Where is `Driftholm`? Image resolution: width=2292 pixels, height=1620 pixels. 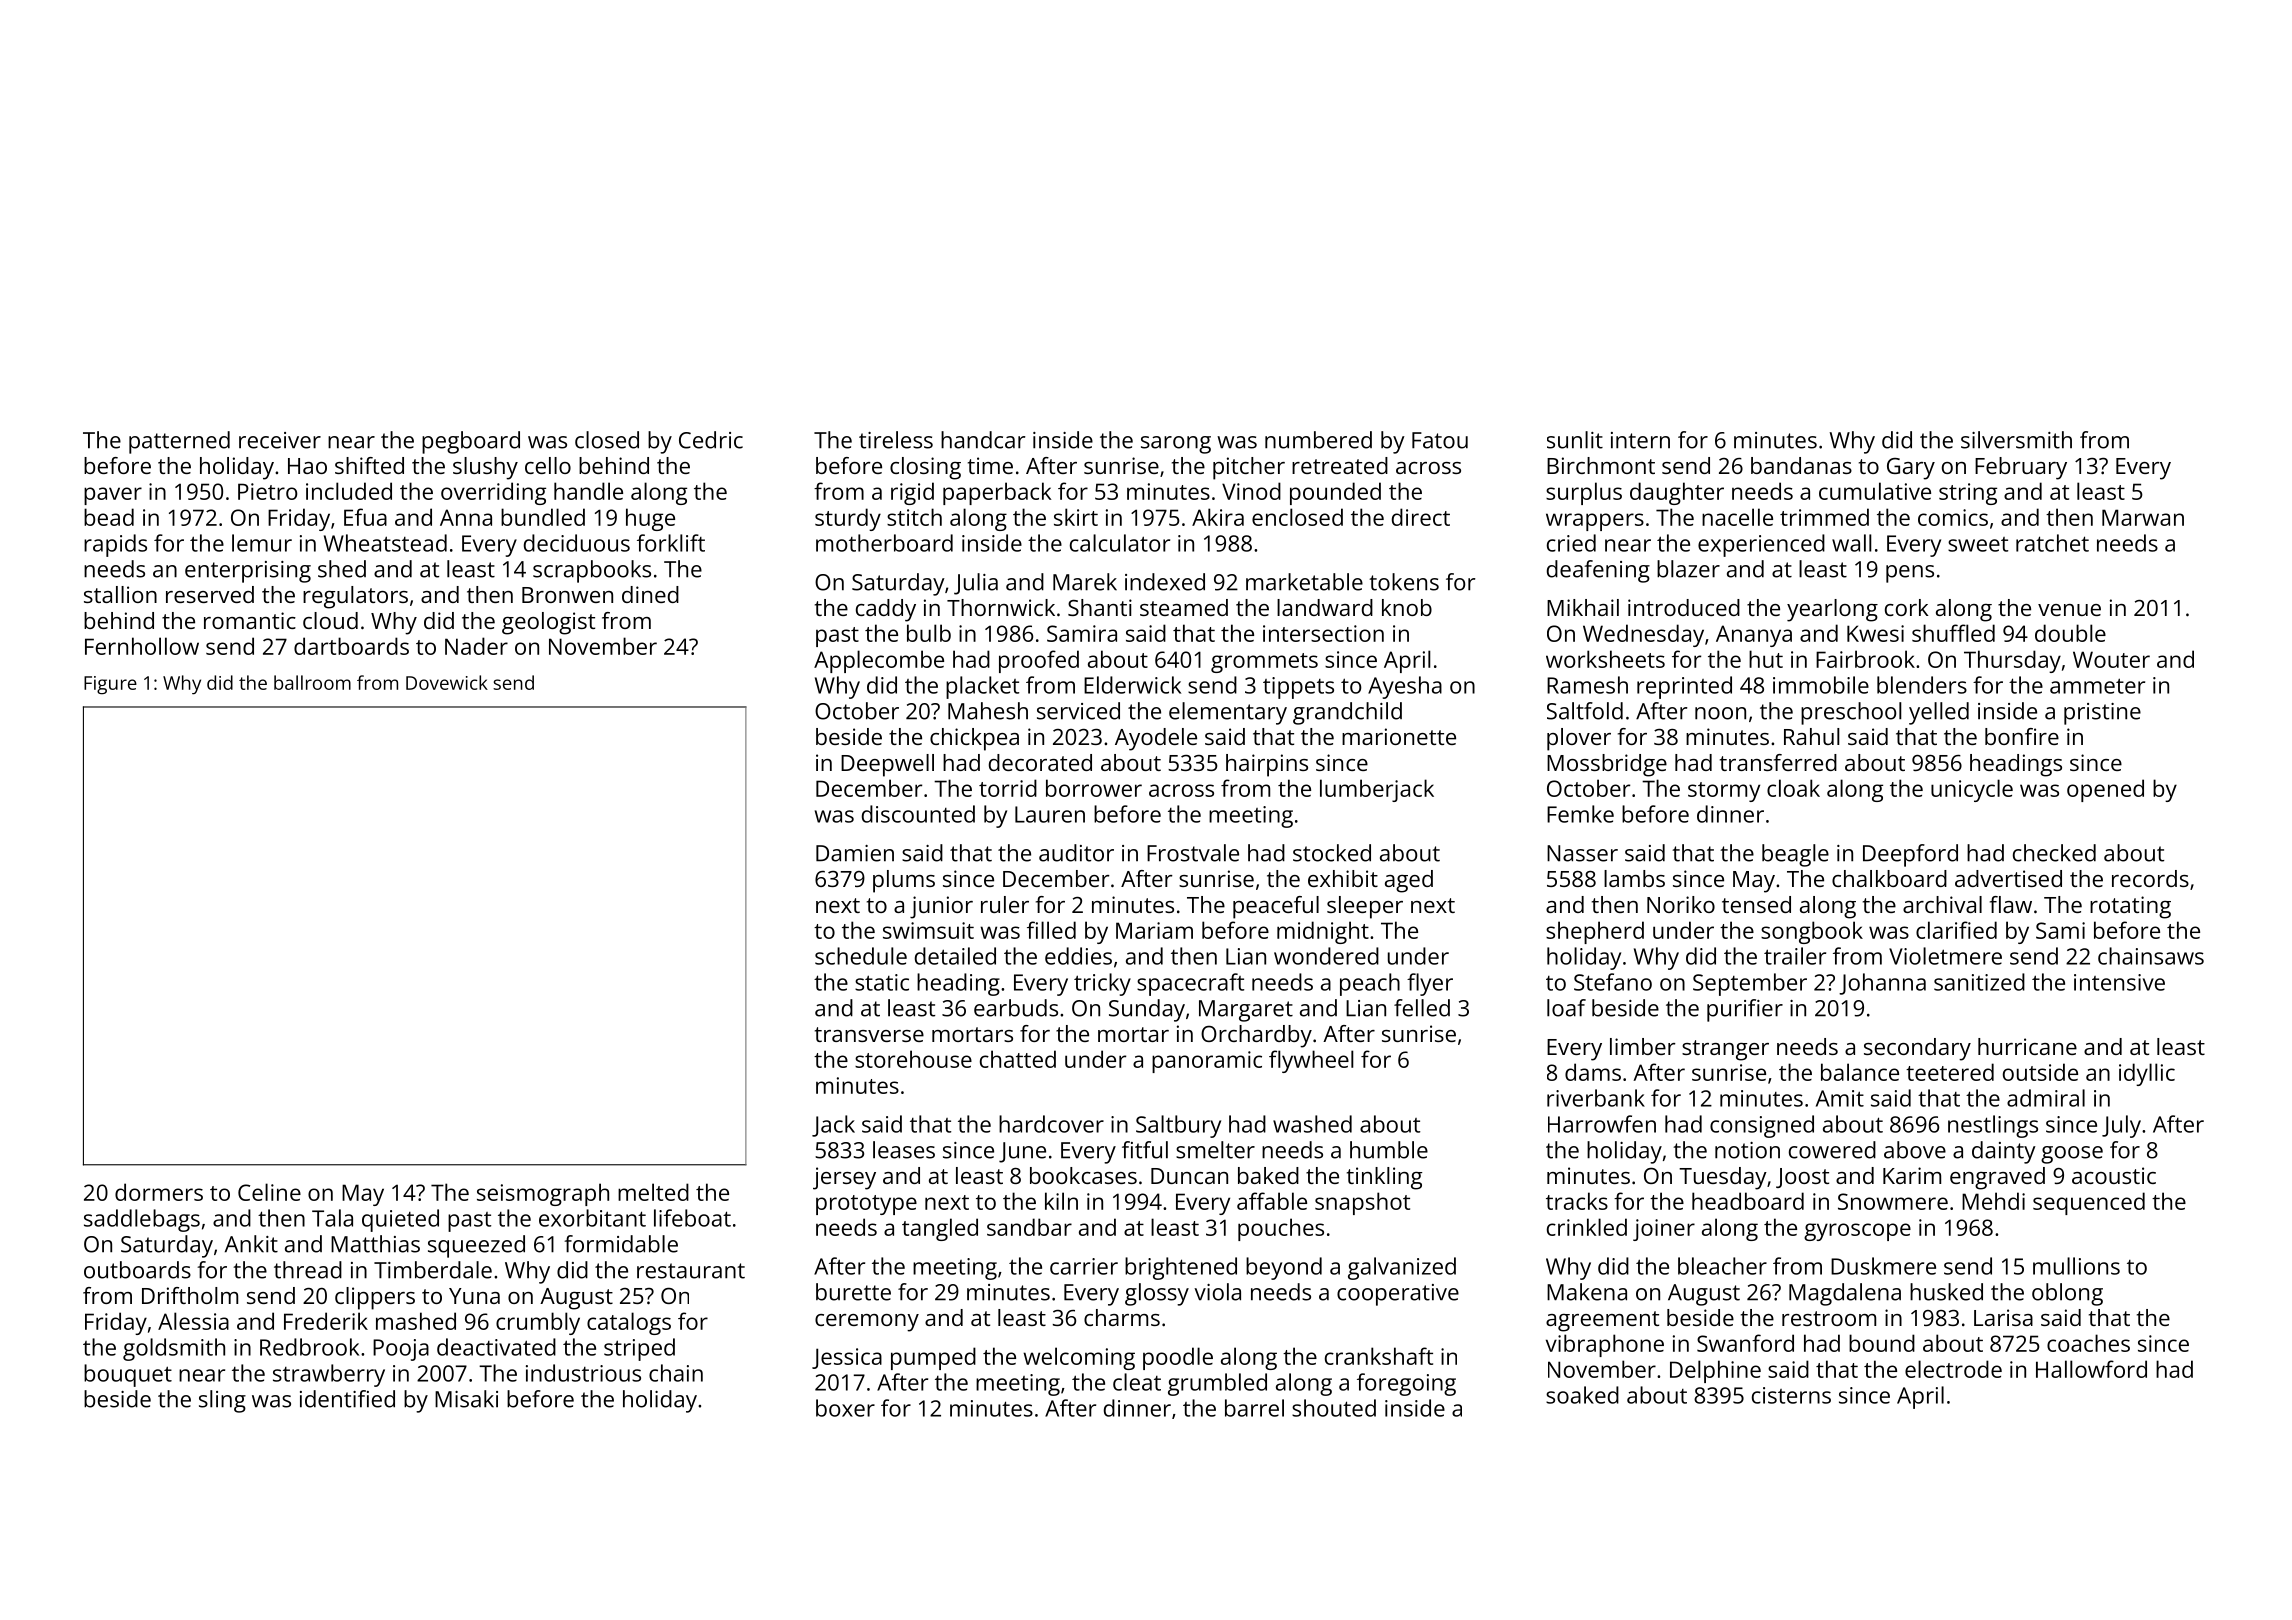
Driftholm is located at coordinates (190, 1295).
